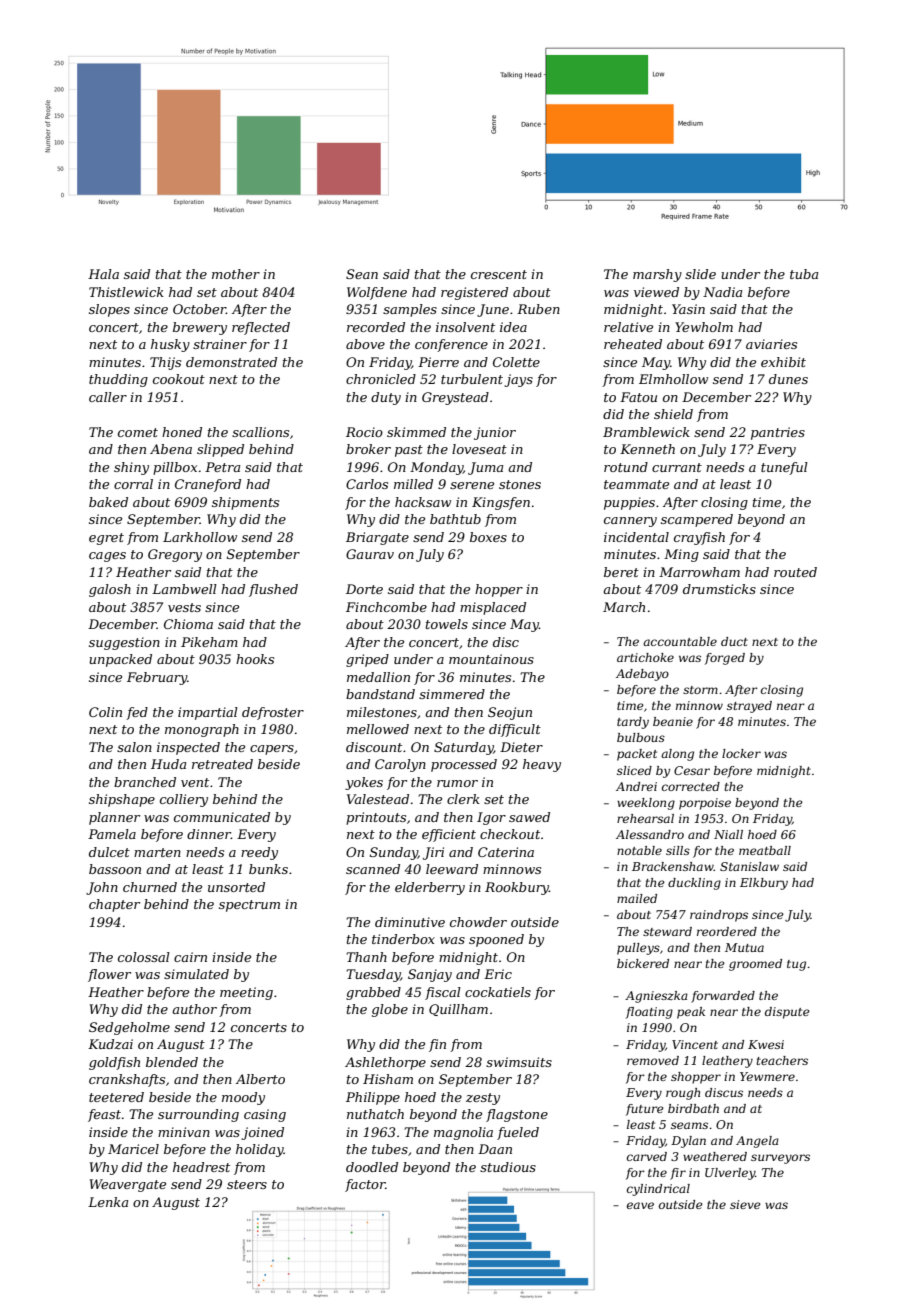 This screenshot has height=1316, width=908. Describe the element at coordinates (364, 432) in the screenshot. I see `Rocio` at that location.
